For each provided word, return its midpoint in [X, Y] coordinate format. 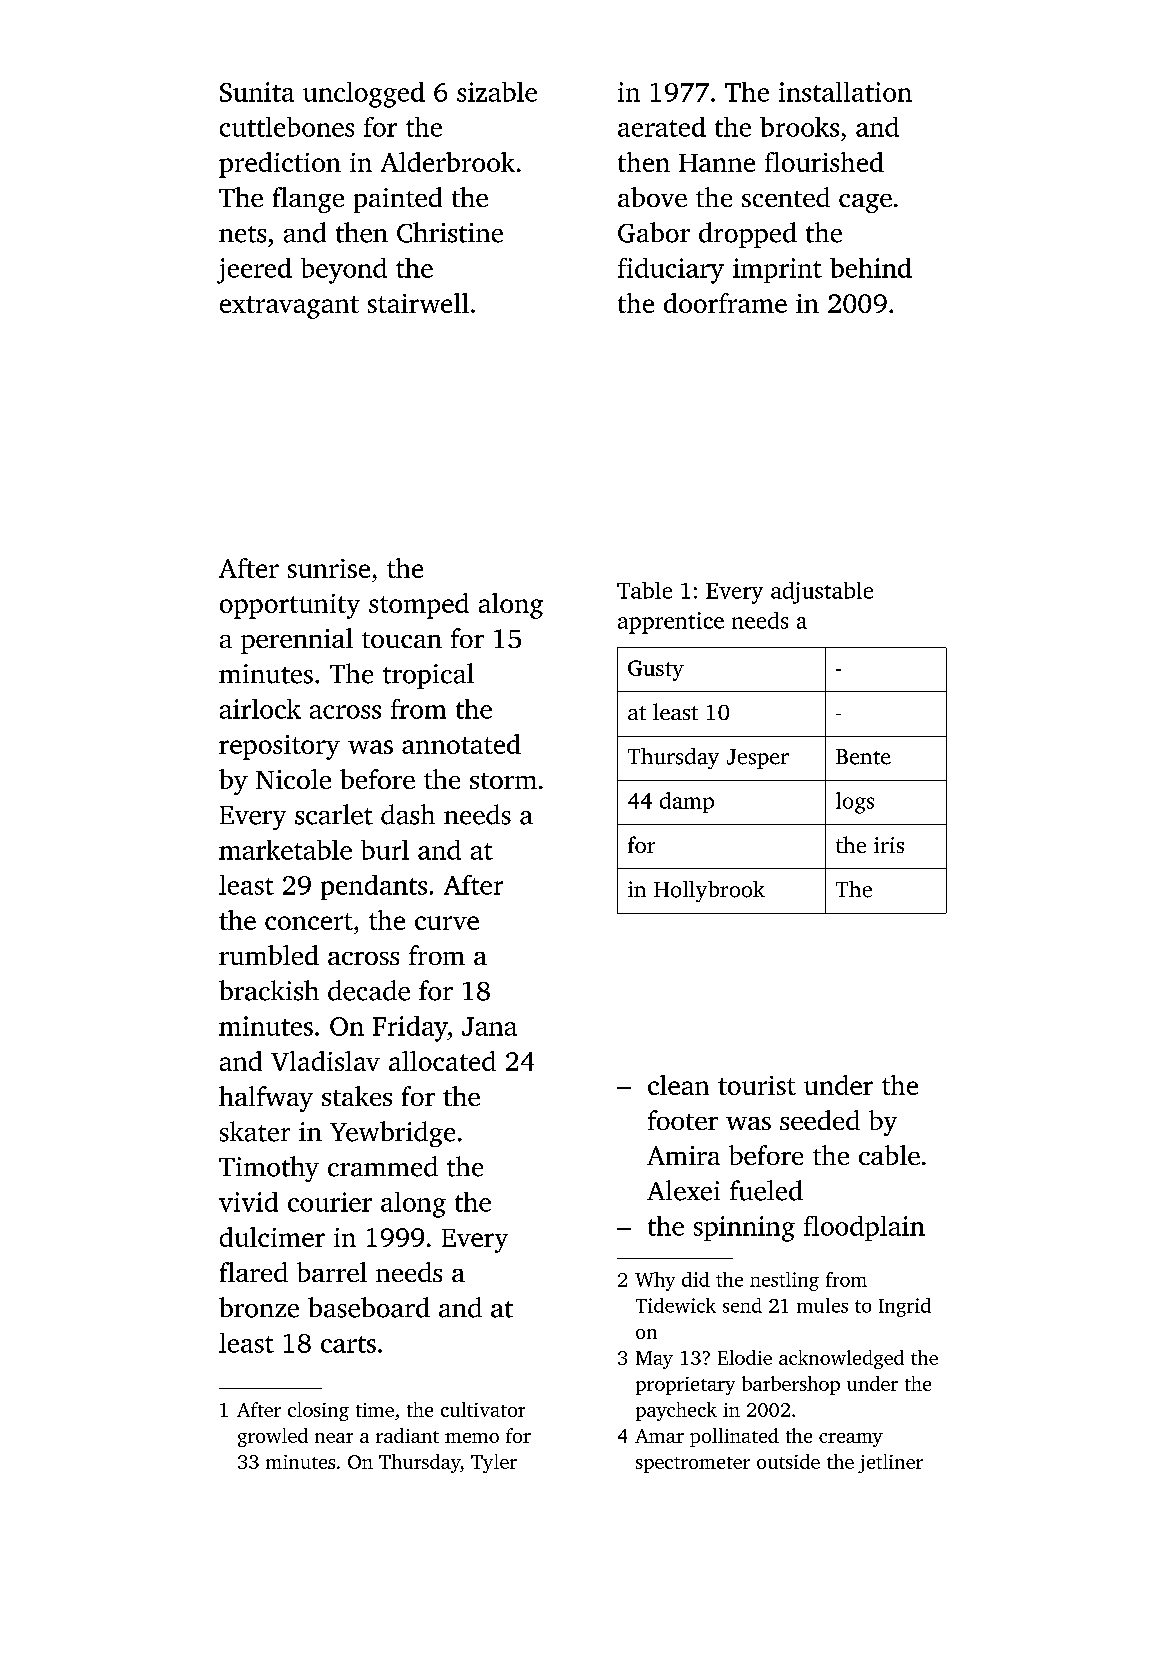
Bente [863, 757]
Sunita [257, 92]
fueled [766, 1190]
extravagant [289, 307]
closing [318, 1411]
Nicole [293, 779]
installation [845, 92]
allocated [442, 1061]
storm [503, 781]
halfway [266, 1099]
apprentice [671, 623]
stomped [419, 606]
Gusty [656, 670]
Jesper [758, 759]
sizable [497, 92]
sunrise [329, 568]
